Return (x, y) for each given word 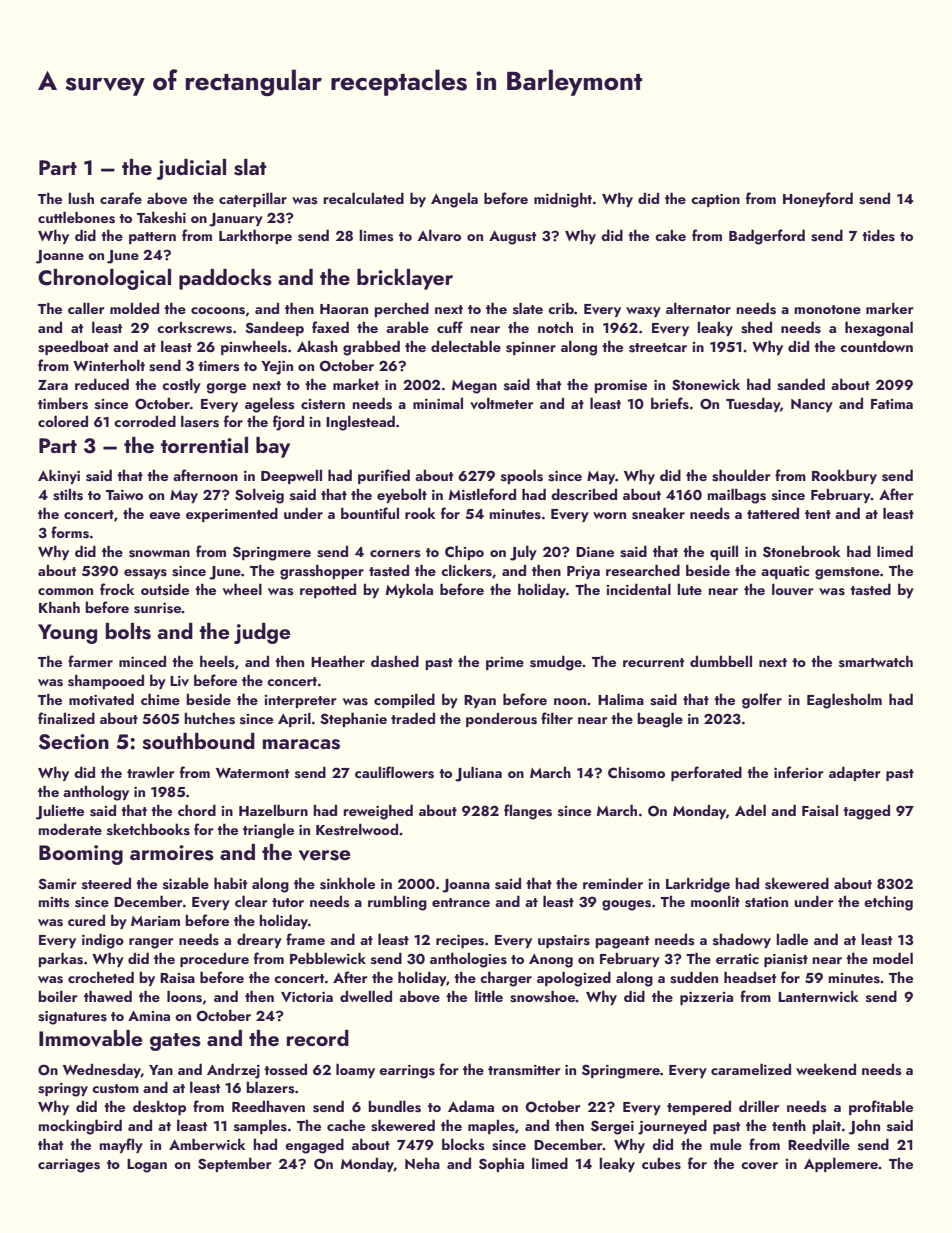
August (513, 238)
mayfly (121, 1145)
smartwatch (876, 661)
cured (86, 920)
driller (759, 1106)
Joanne (60, 257)
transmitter (524, 1070)
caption (715, 200)
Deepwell (291, 477)
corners (395, 554)
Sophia (501, 1164)
